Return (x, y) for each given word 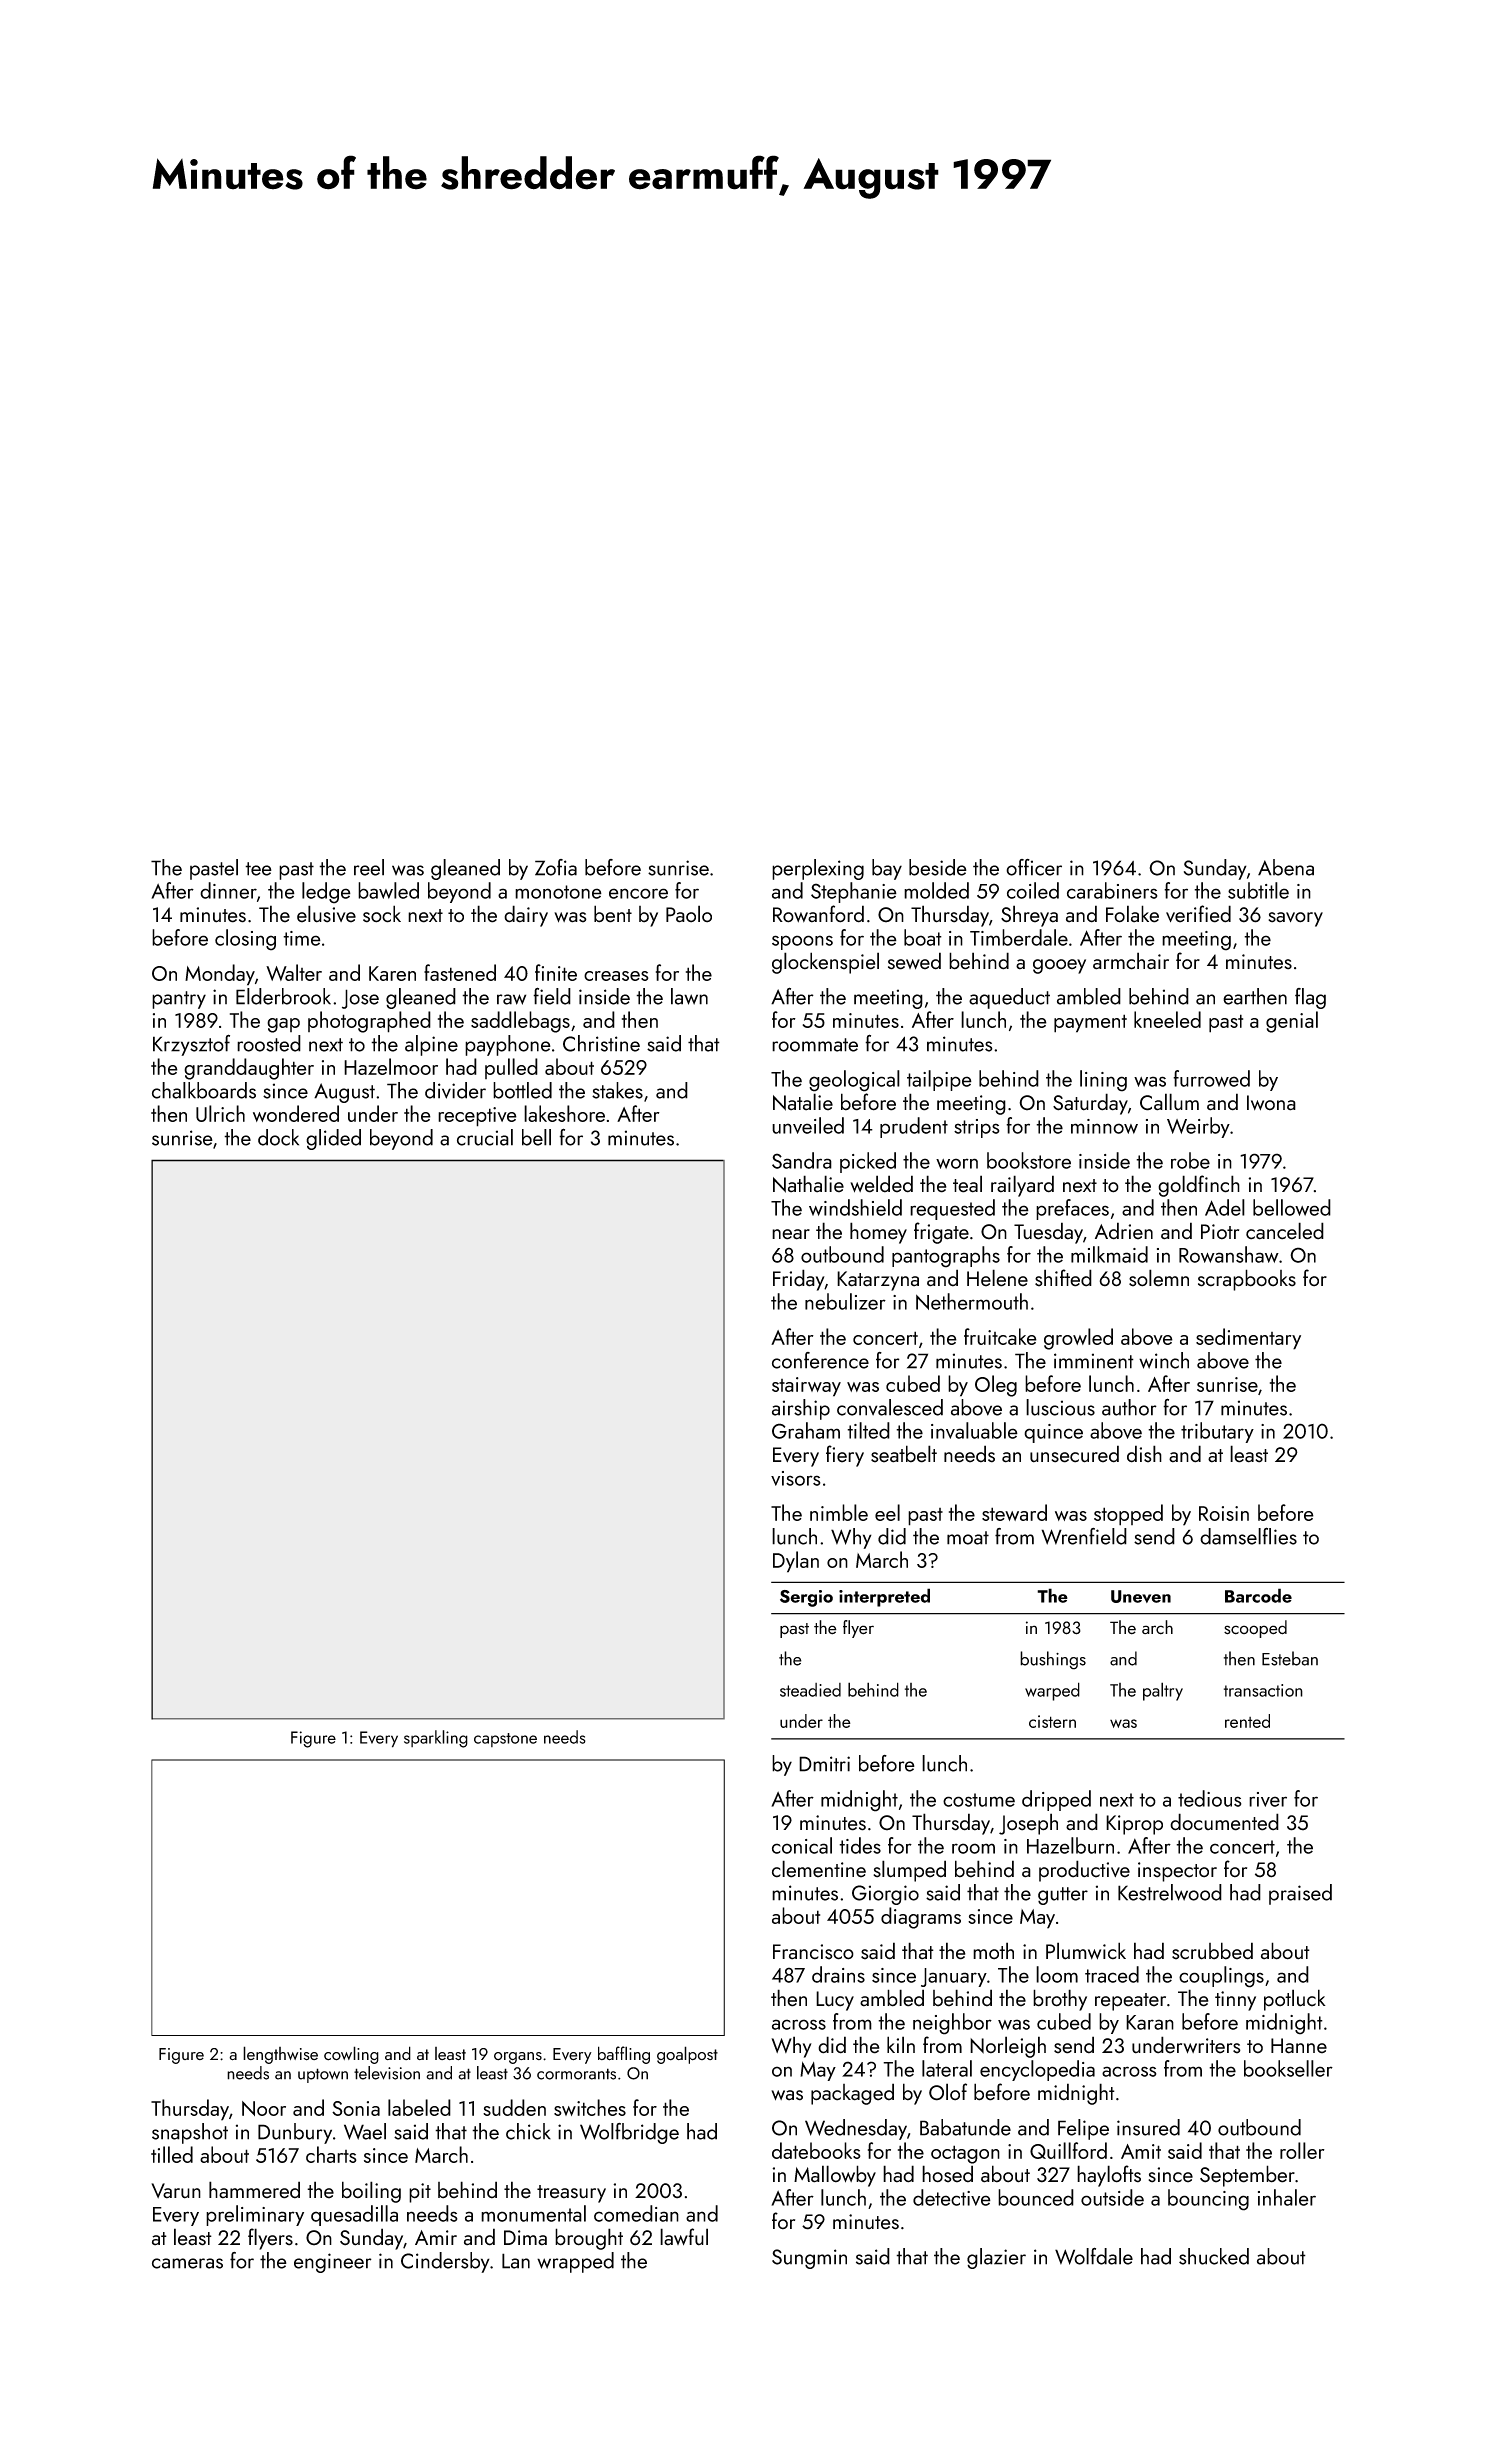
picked (868, 1162)
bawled (388, 890)
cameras (187, 2263)
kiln (901, 2044)
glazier (996, 2258)
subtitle (1258, 890)
